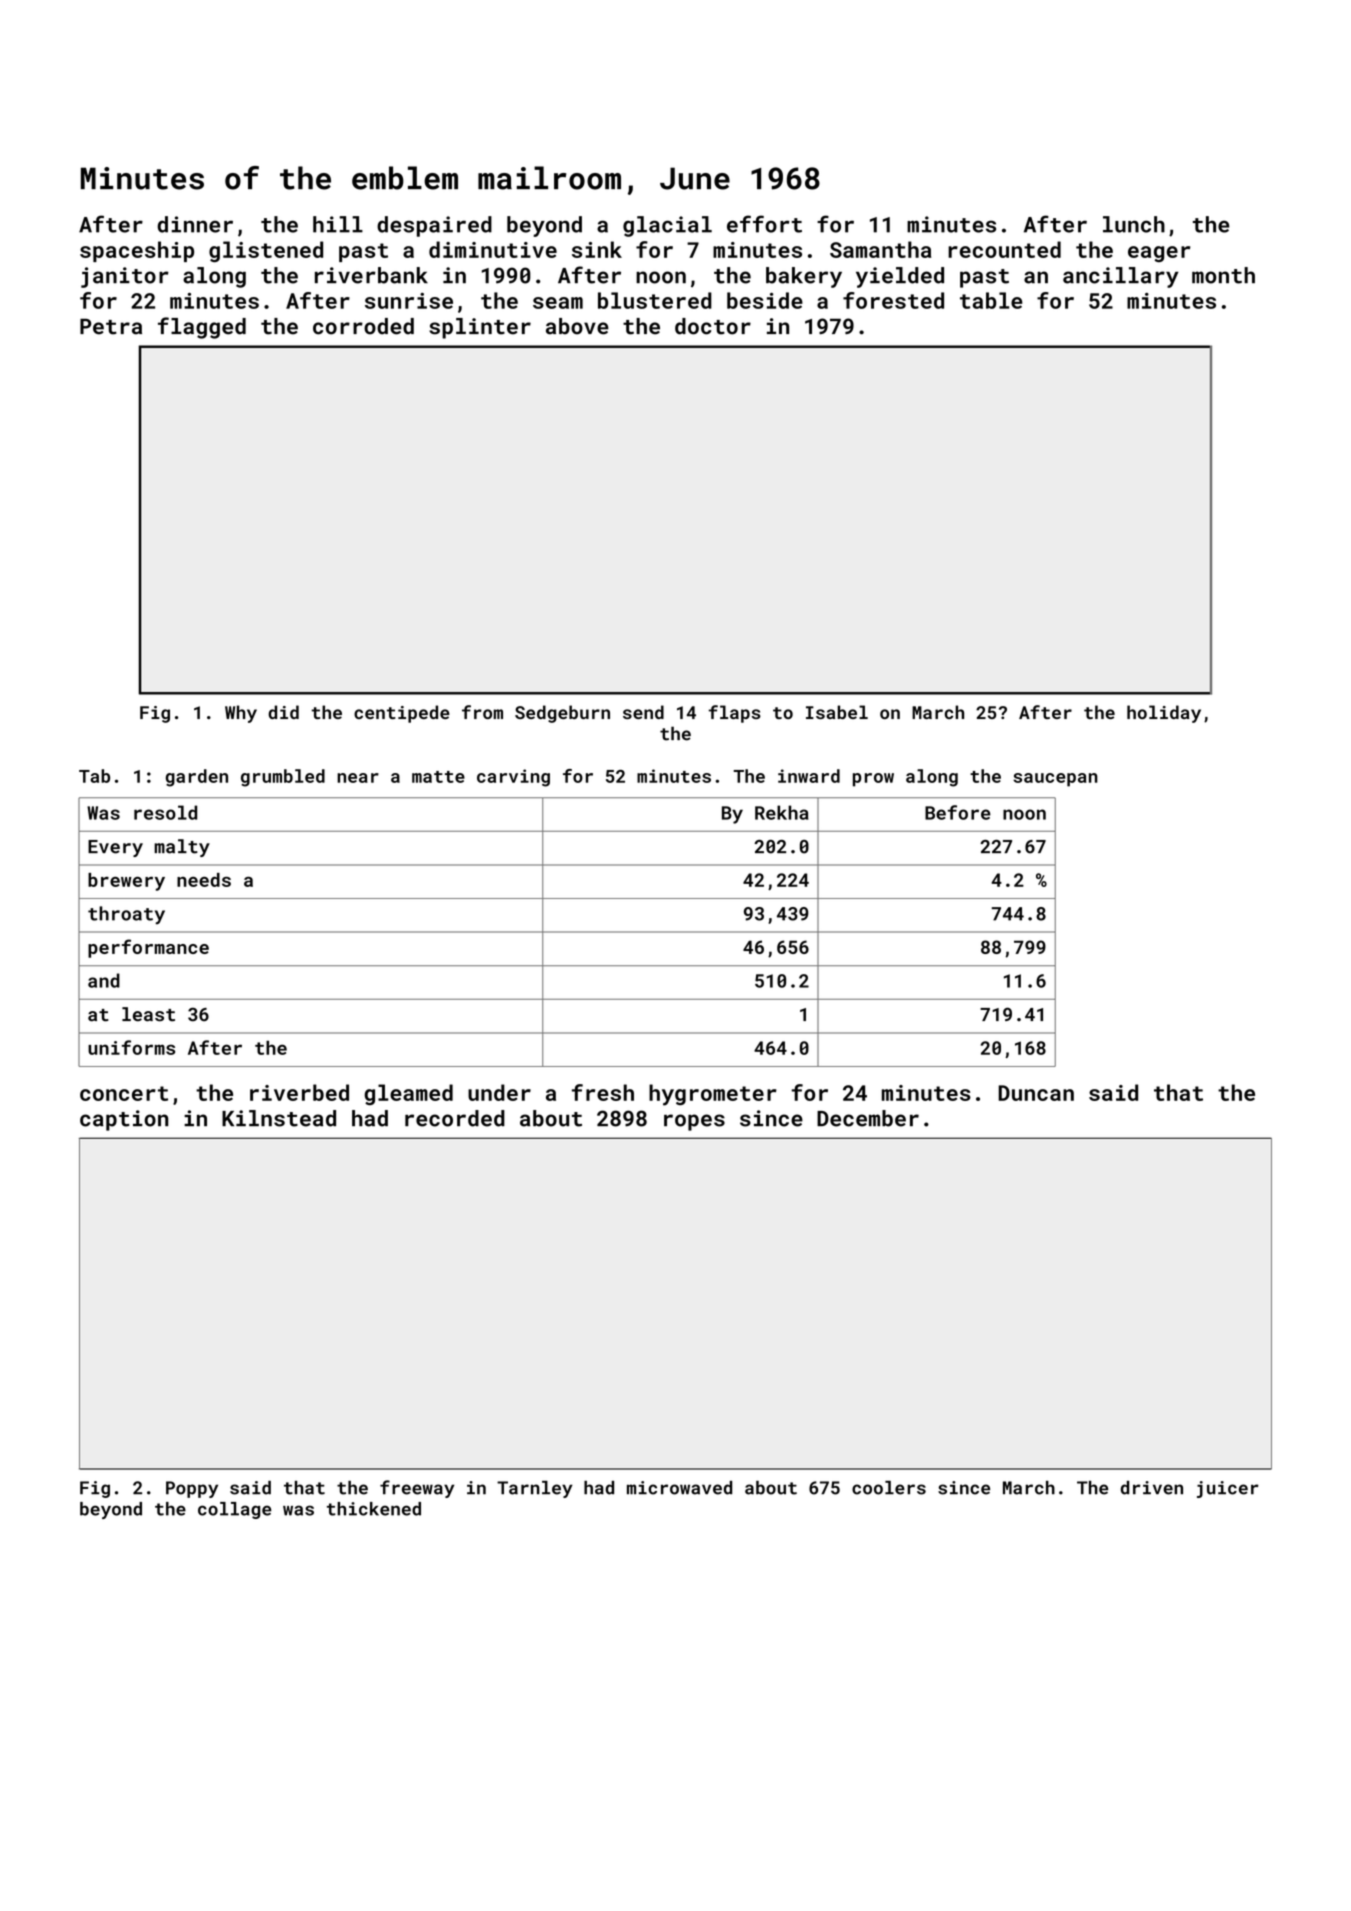  What do you see at coordinates (192, 1489) in the page?
I see `Poppy` at bounding box center [192, 1489].
